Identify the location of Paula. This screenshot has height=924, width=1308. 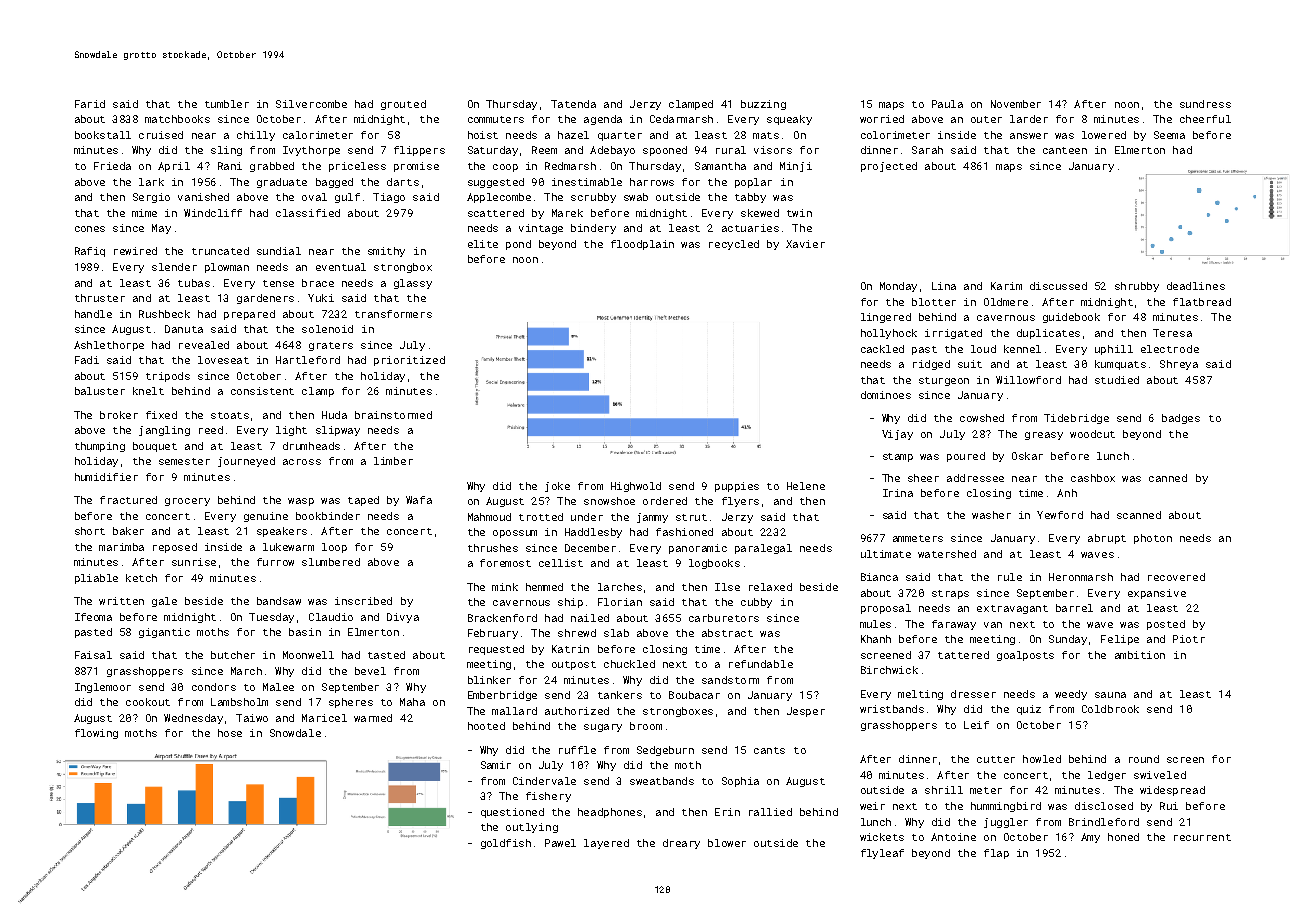
(947, 104).
